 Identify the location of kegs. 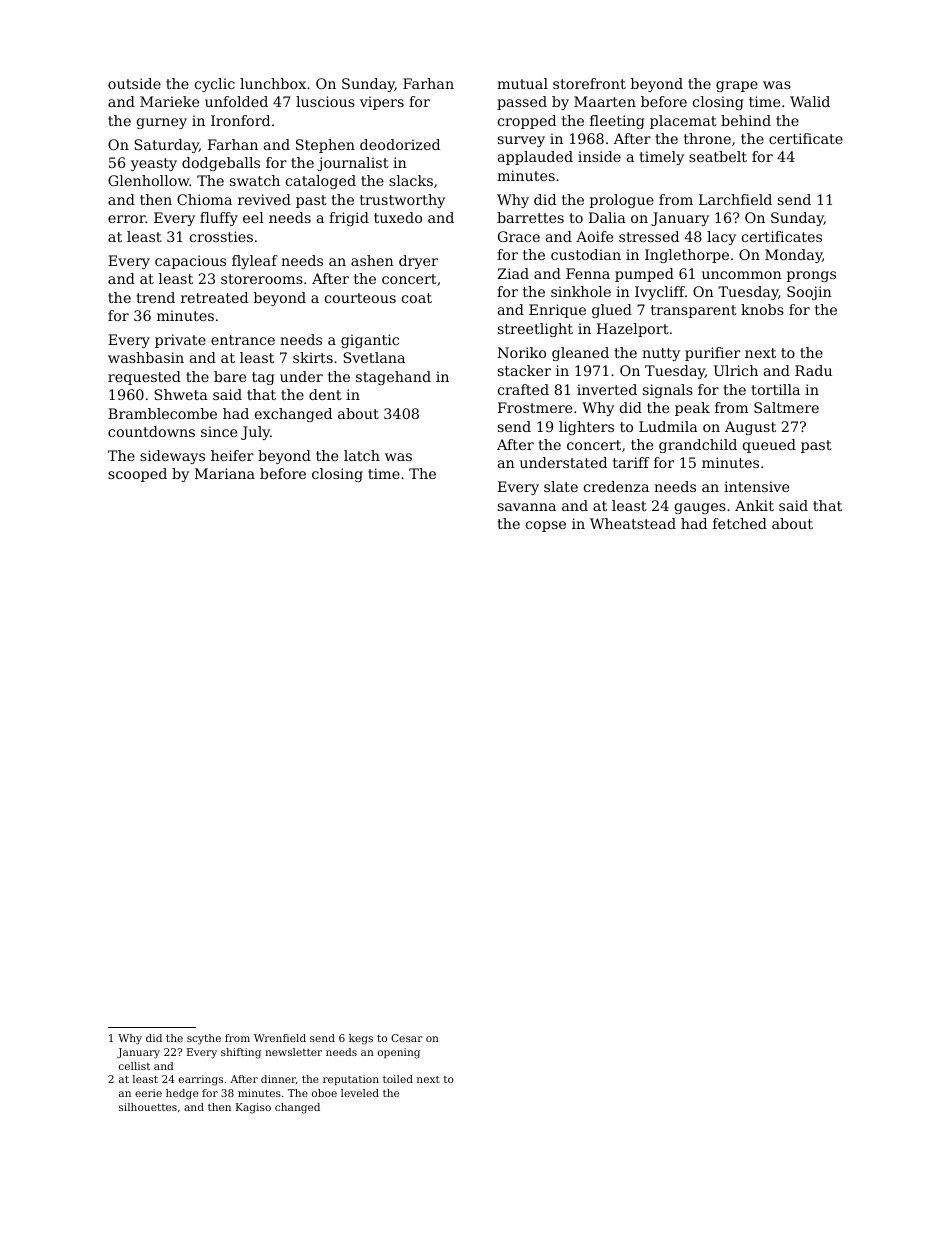
(361, 1039).
